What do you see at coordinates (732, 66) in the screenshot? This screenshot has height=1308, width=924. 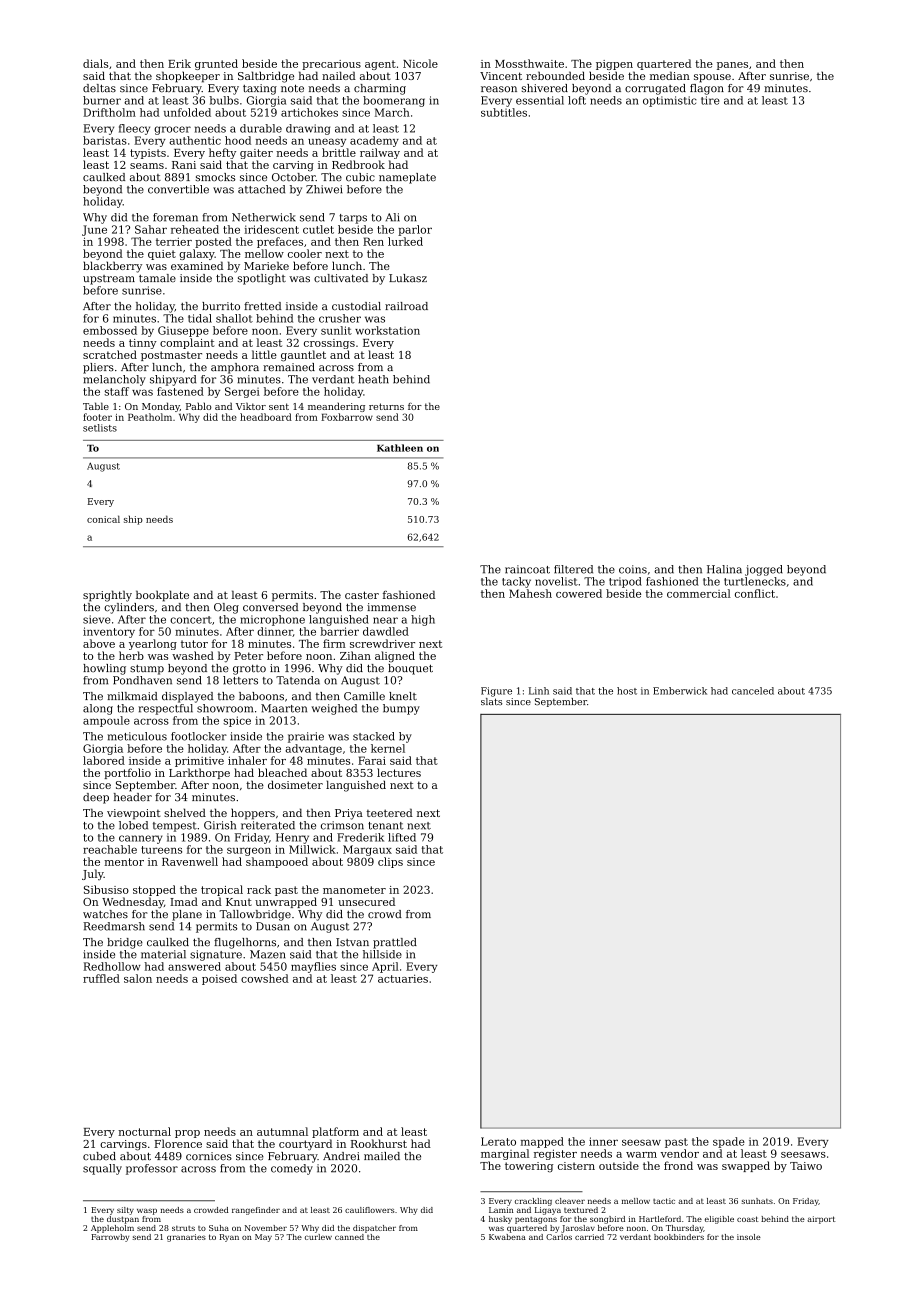 I see `panes` at bounding box center [732, 66].
